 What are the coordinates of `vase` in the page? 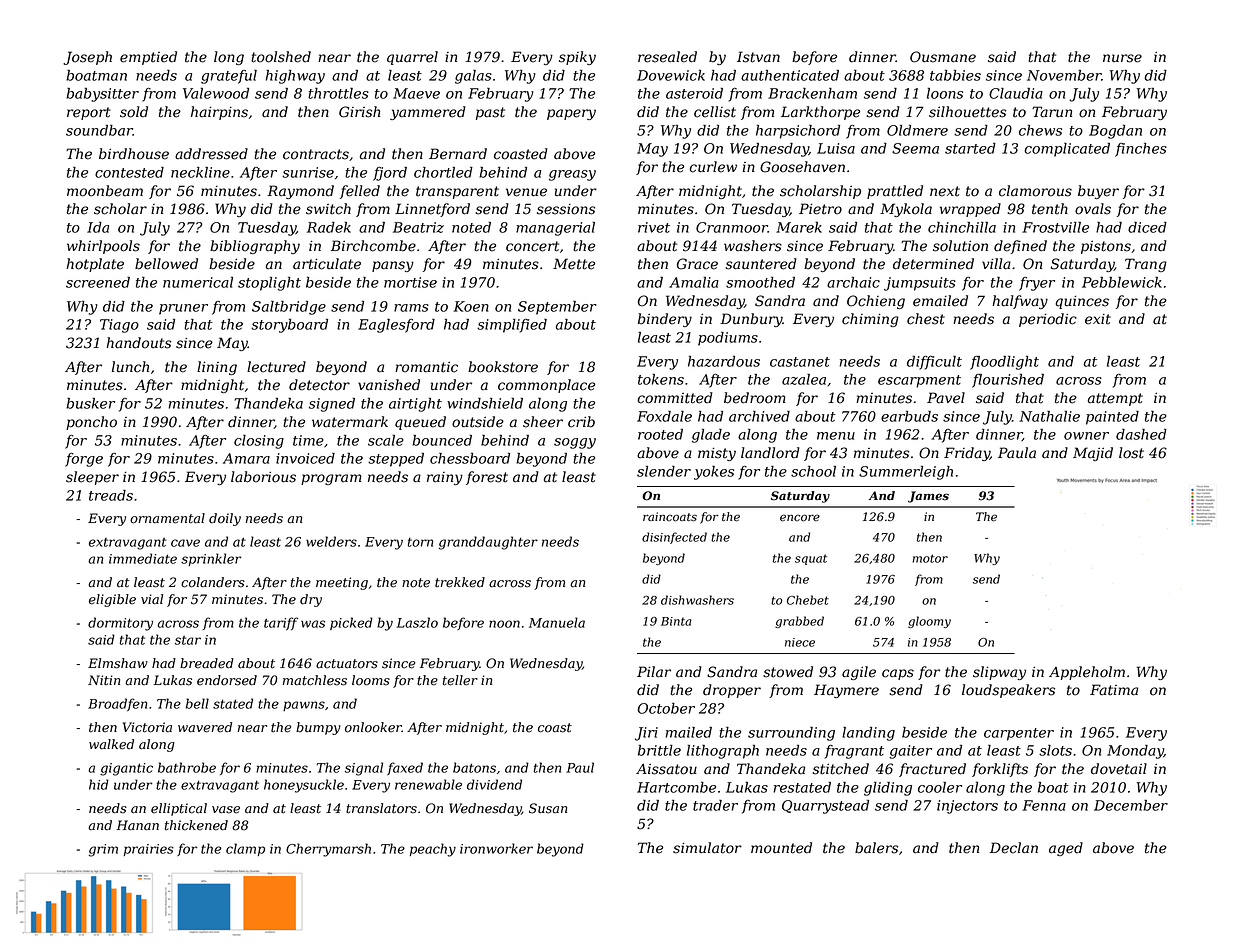 It's located at (226, 810).
